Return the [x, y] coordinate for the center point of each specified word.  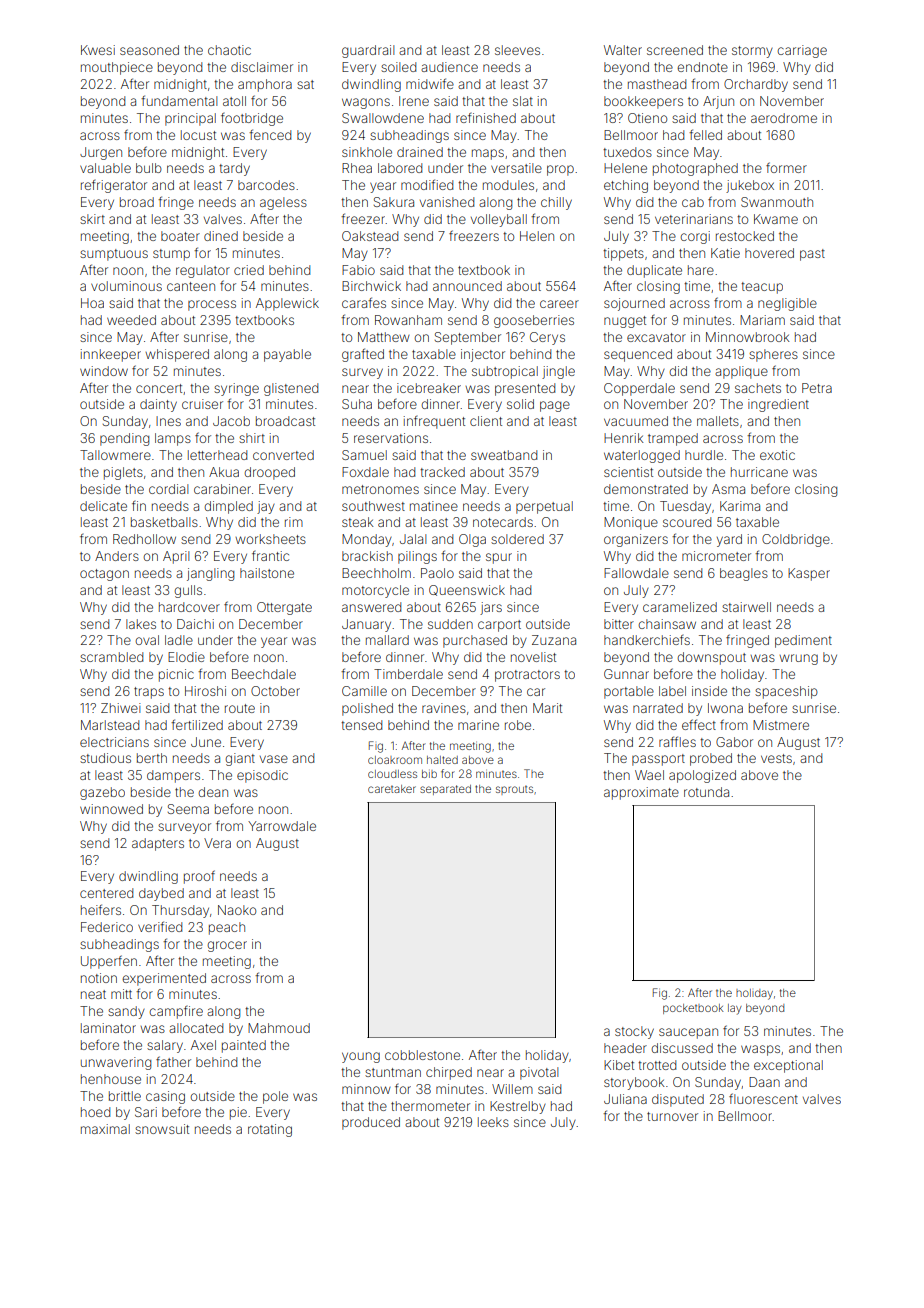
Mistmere [781, 725]
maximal [105, 1129]
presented [525, 389]
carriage [802, 51]
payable [287, 355]
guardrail [368, 51]
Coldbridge [796, 540]
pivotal [539, 1073]
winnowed [111, 809]
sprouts [514, 790]
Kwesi [98, 50]
